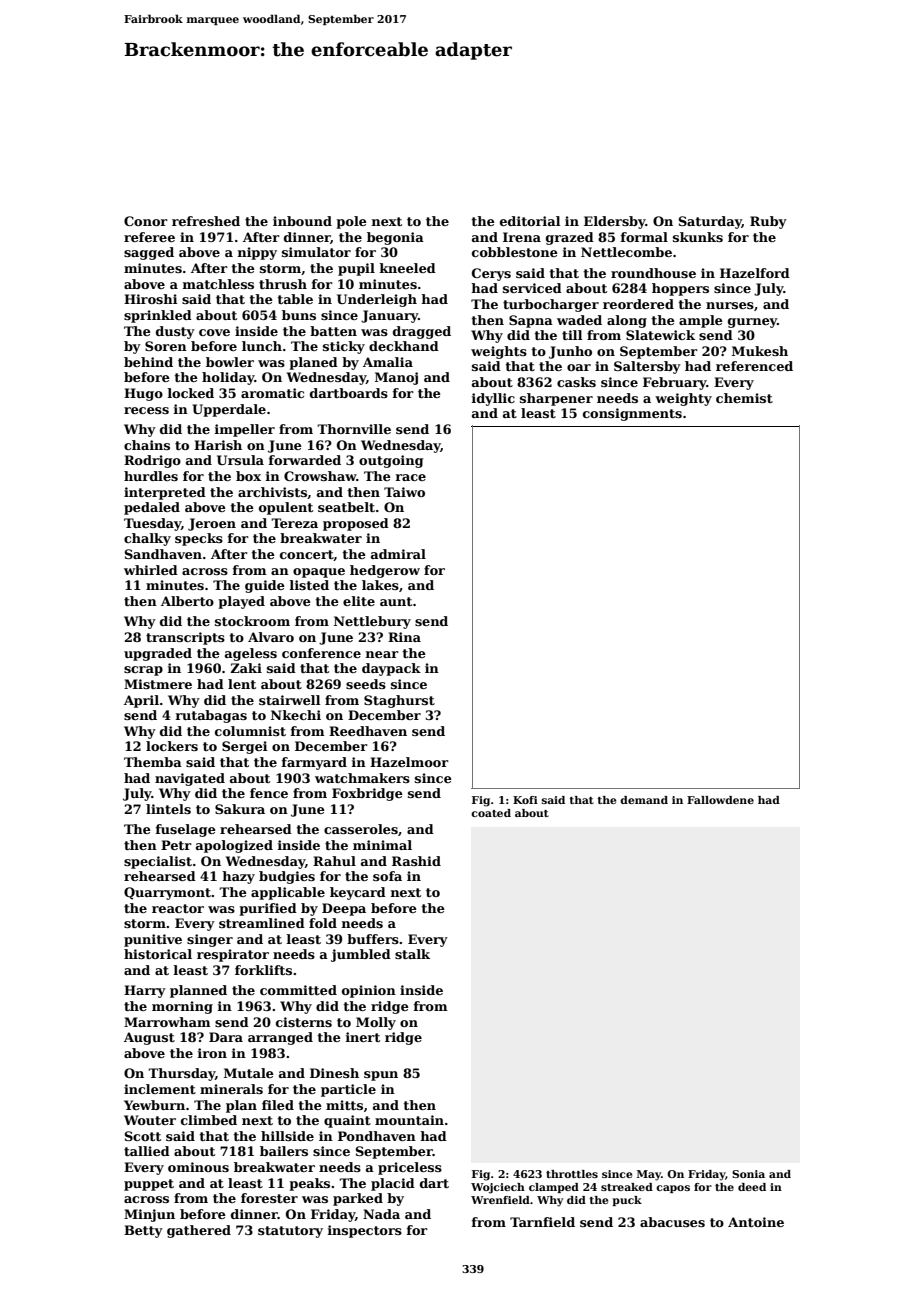 The width and height of the image is (924, 1308). Describe the element at coordinates (287, 1136) in the image. I see `hillside` at that location.
